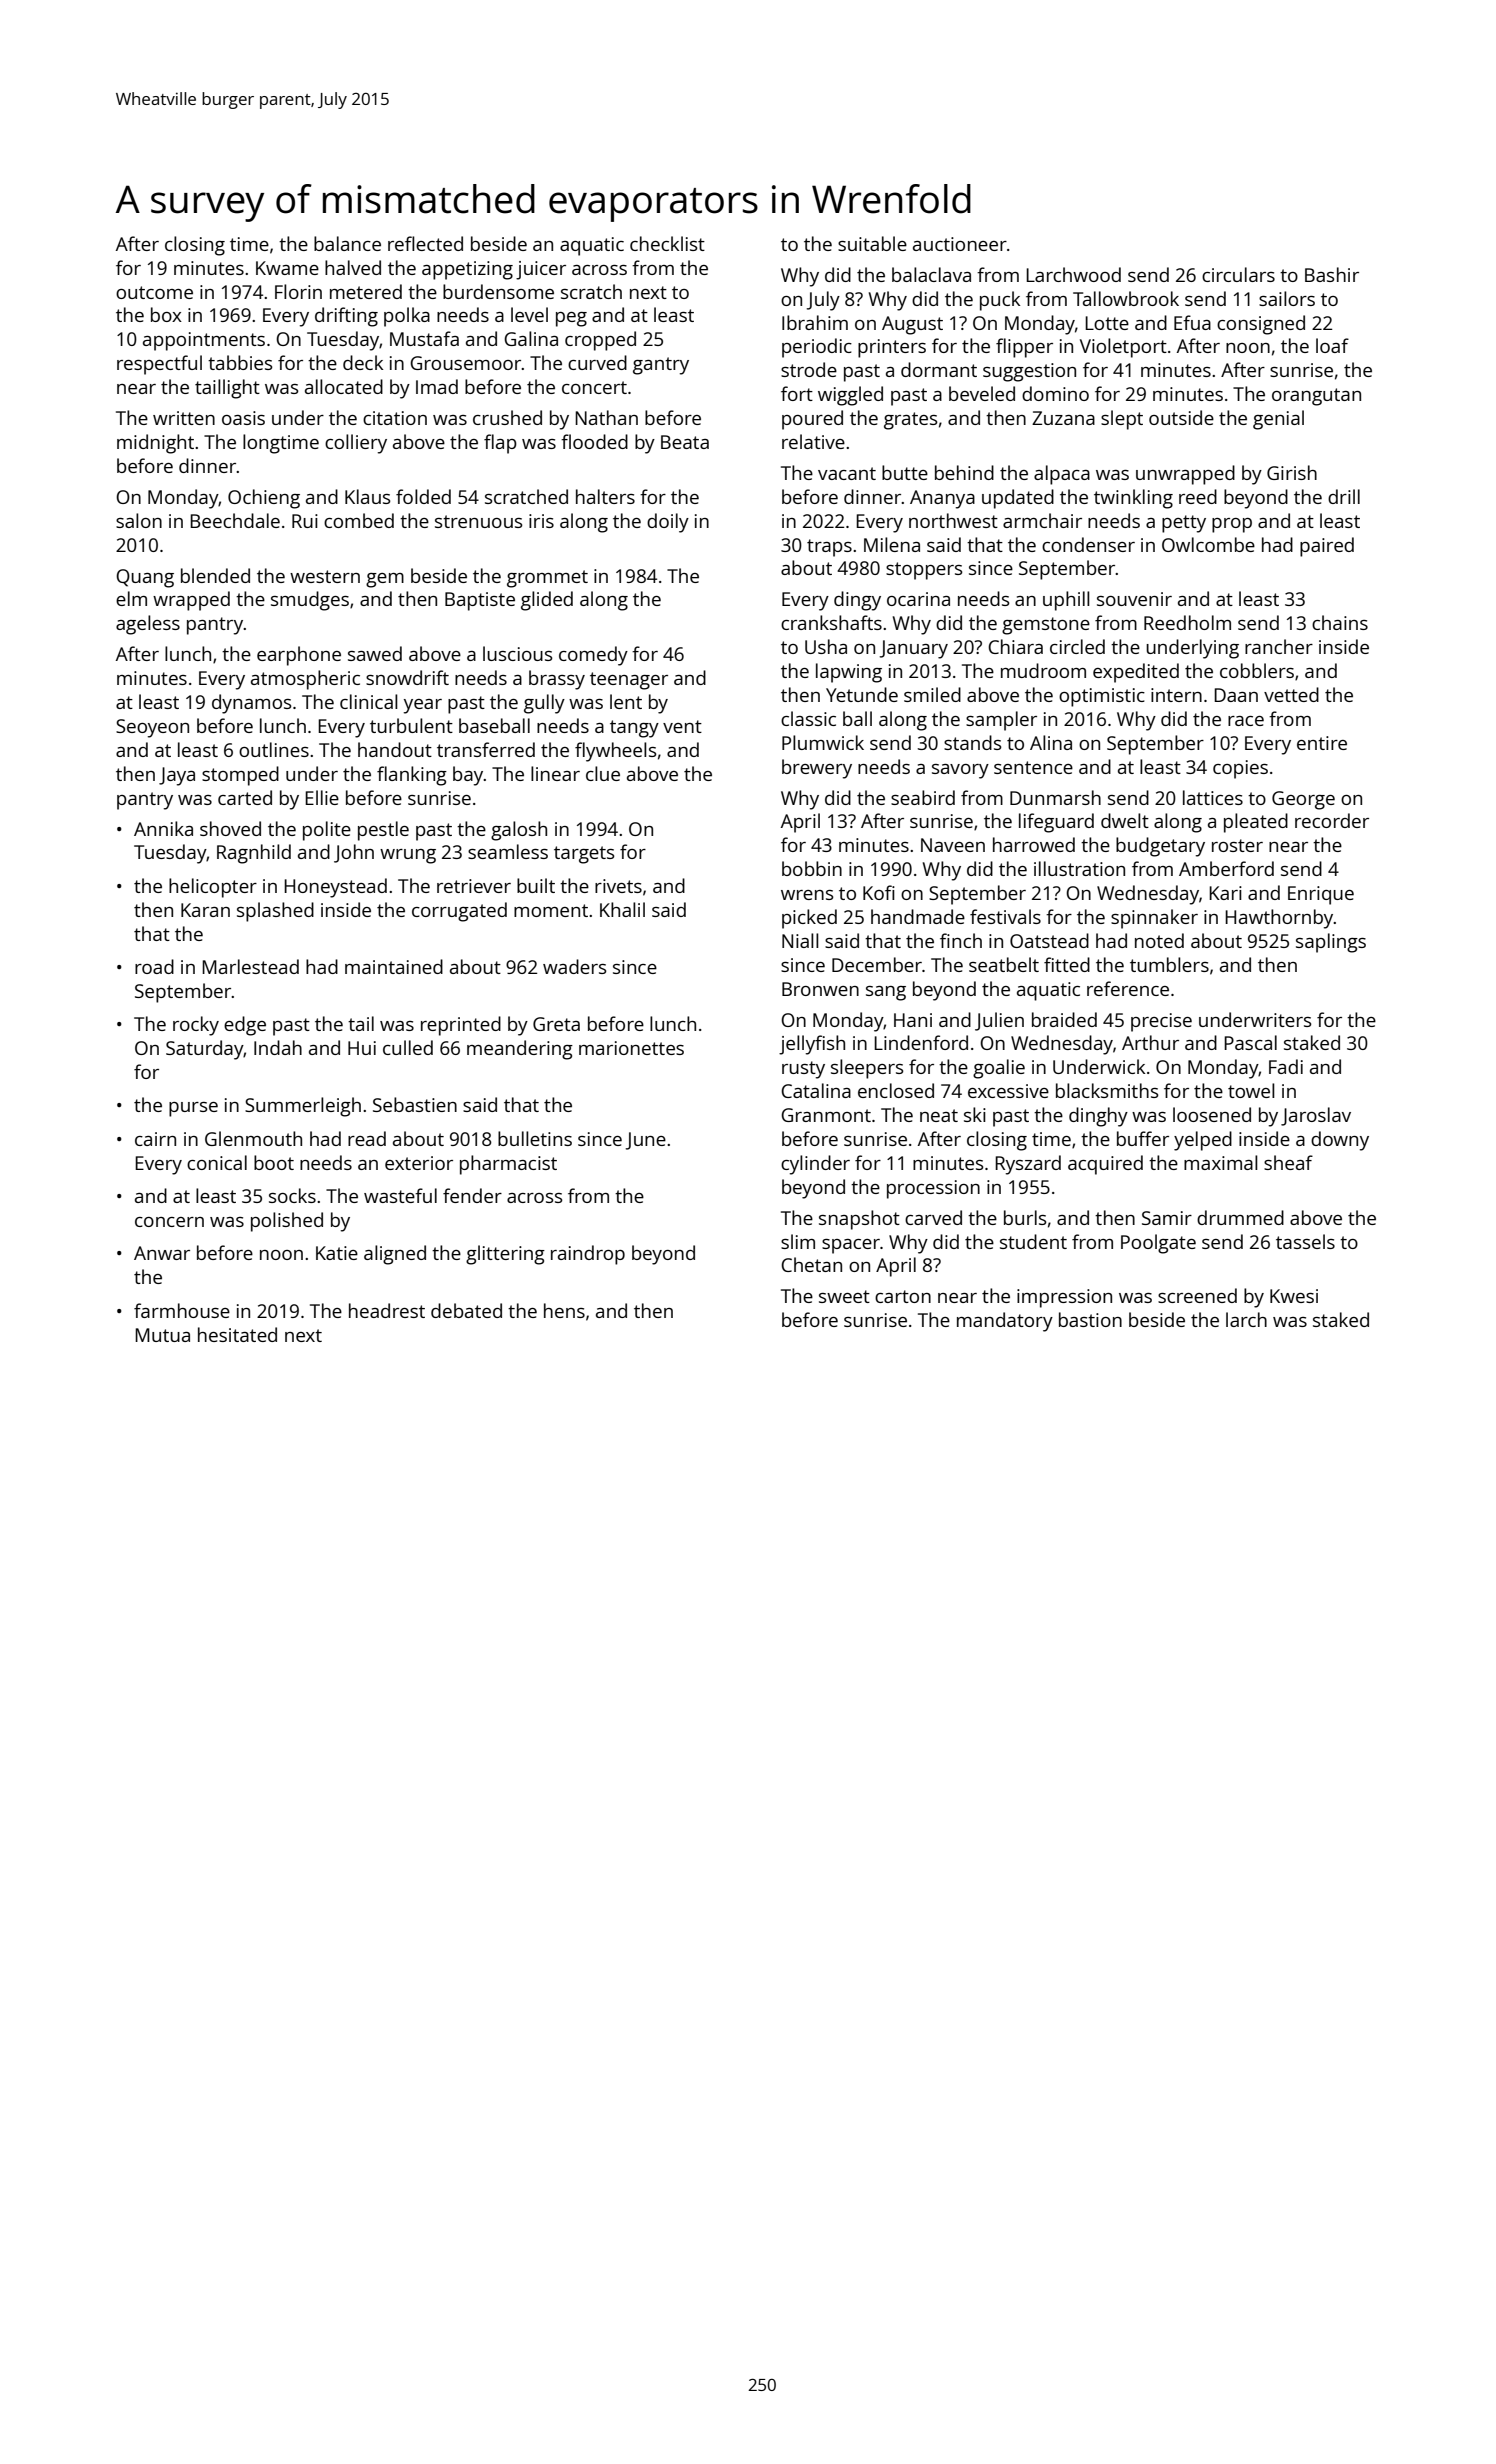 Image resolution: width=1496 pixels, height=2464 pixels. Describe the element at coordinates (423, 496) in the screenshot. I see `folded` at that location.
